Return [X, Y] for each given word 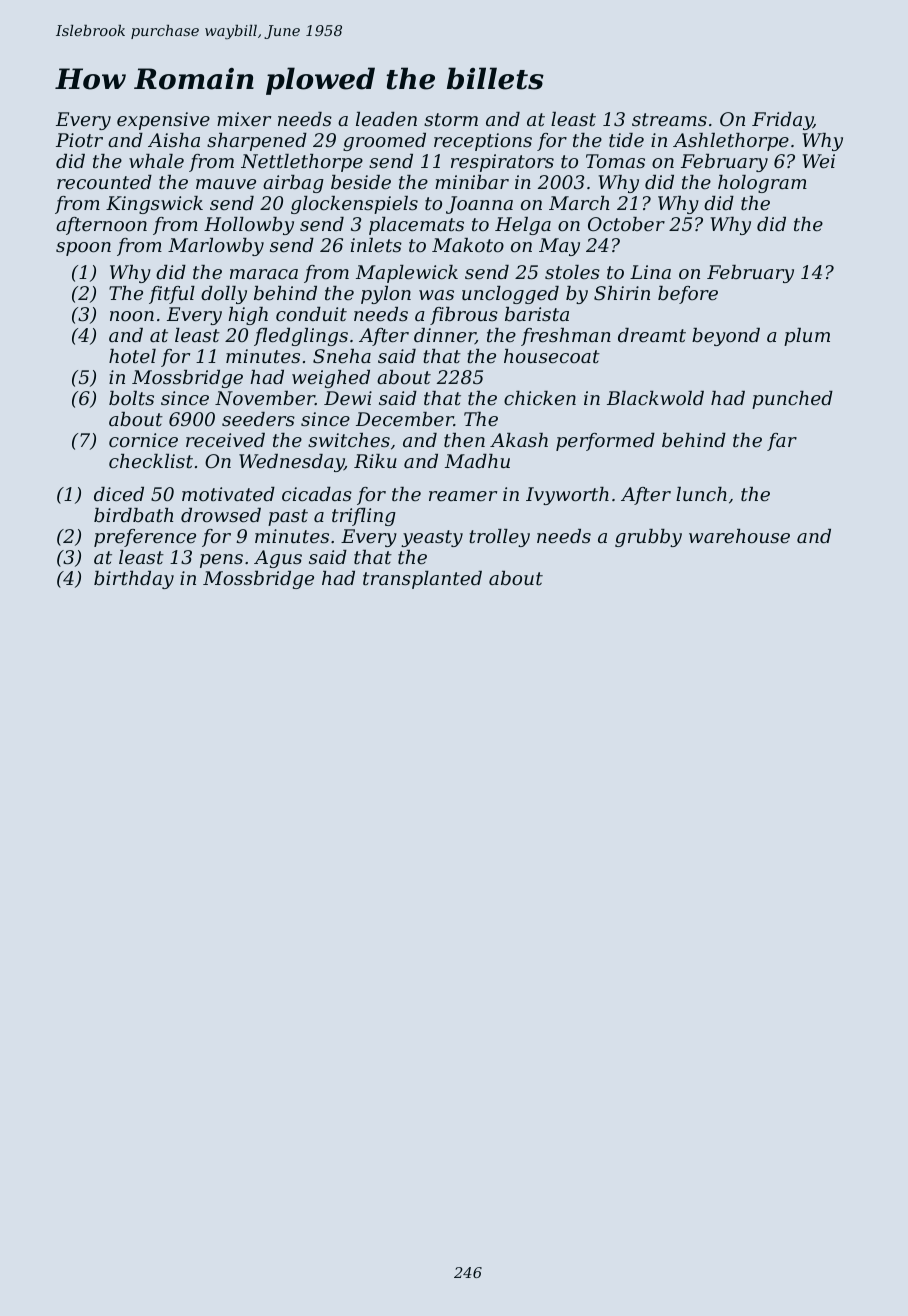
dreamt [652, 335]
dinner [445, 336]
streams [669, 119]
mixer [244, 119]
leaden [386, 119]
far [782, 442]
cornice [143, 440]
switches [349, 440]
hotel [132, 356]
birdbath [133, 515]
